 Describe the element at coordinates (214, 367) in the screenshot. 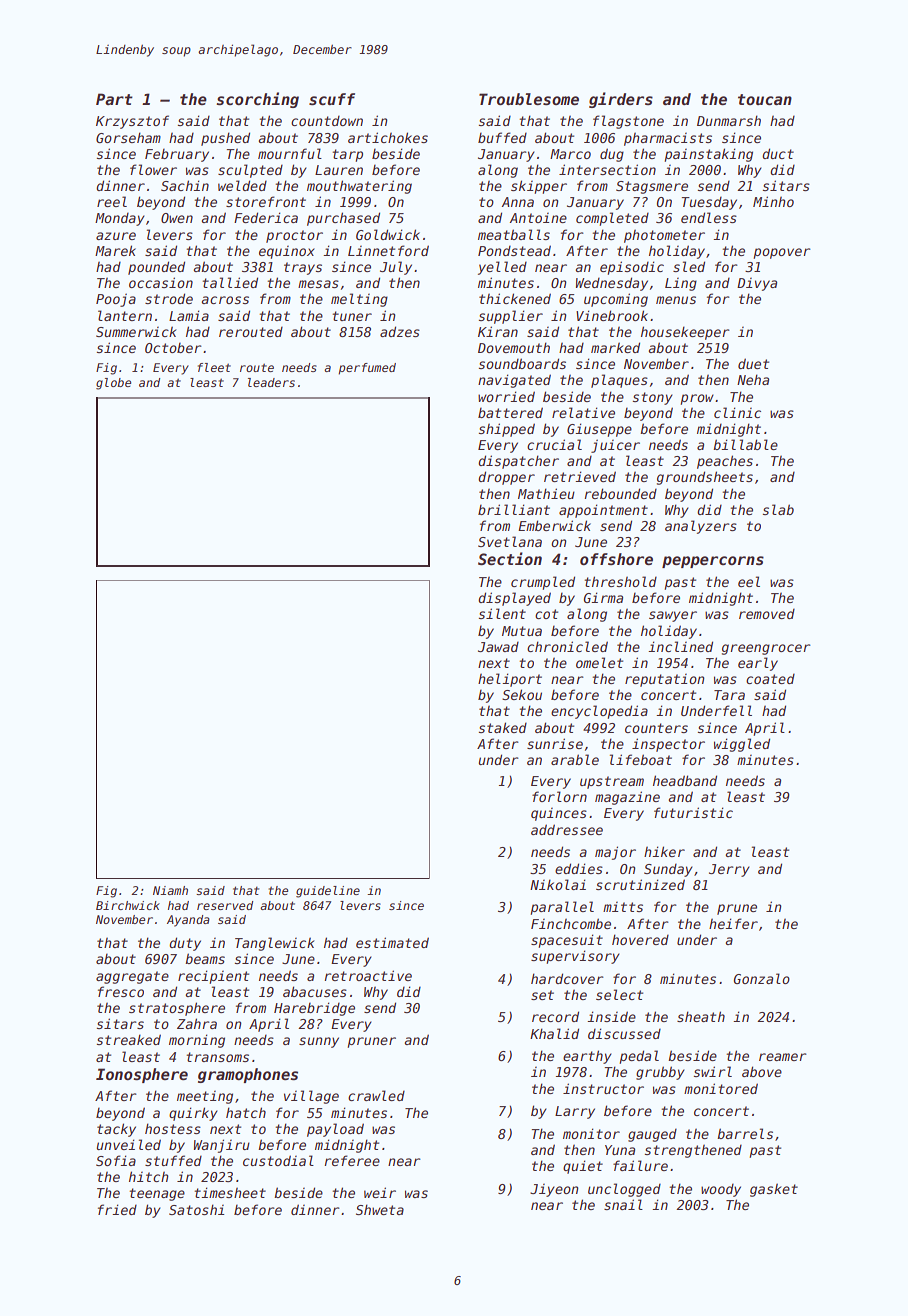

I see `fleet` at that location.
